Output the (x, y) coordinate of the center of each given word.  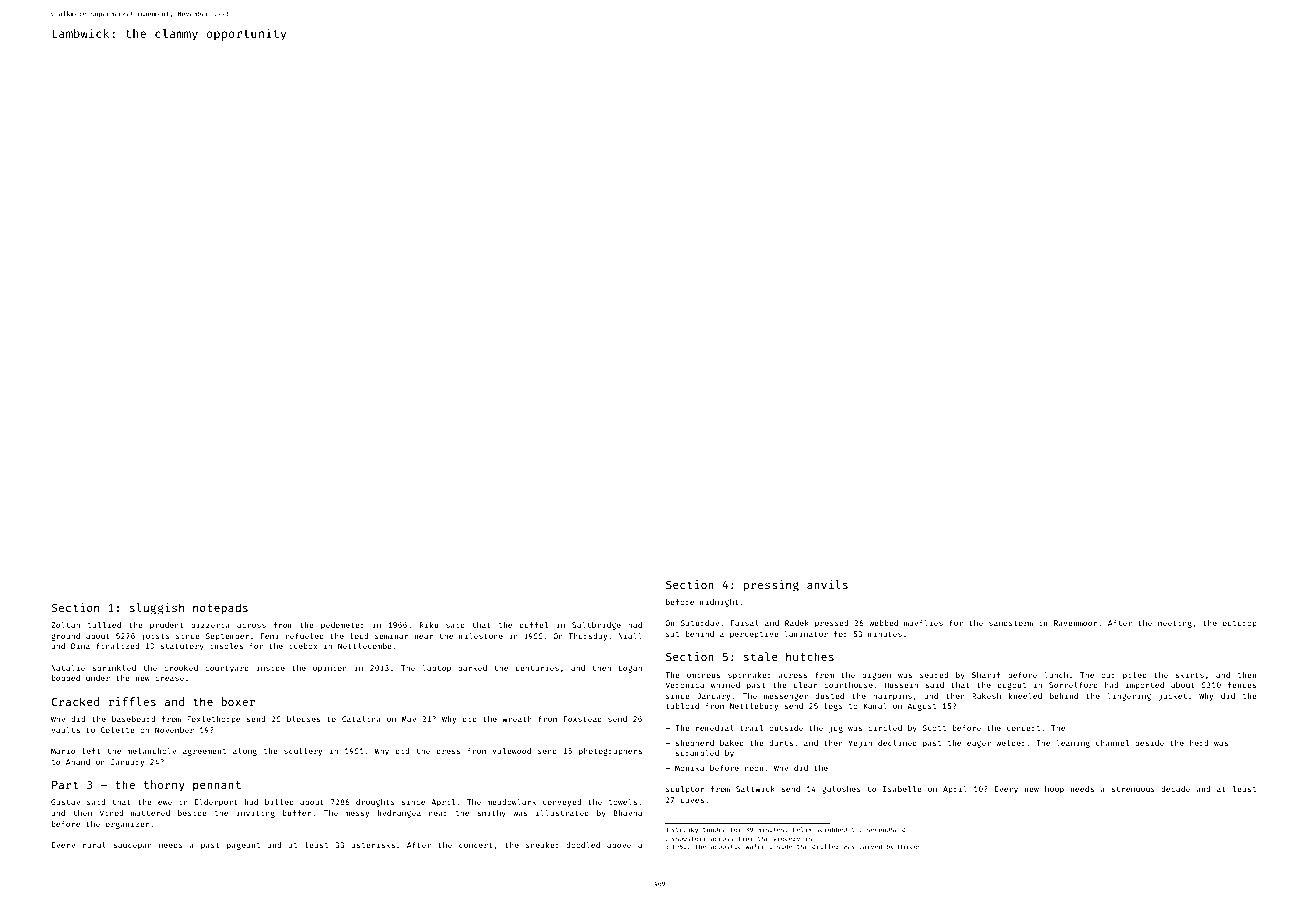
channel (1112, 743)
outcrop (1240, 624)
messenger (786, 697)
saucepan (132, 846)
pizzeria (210, 626)
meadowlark (511, 802)
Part (65, 785)
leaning (1073, 744)
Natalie (68, 668)
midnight (719, 603)
